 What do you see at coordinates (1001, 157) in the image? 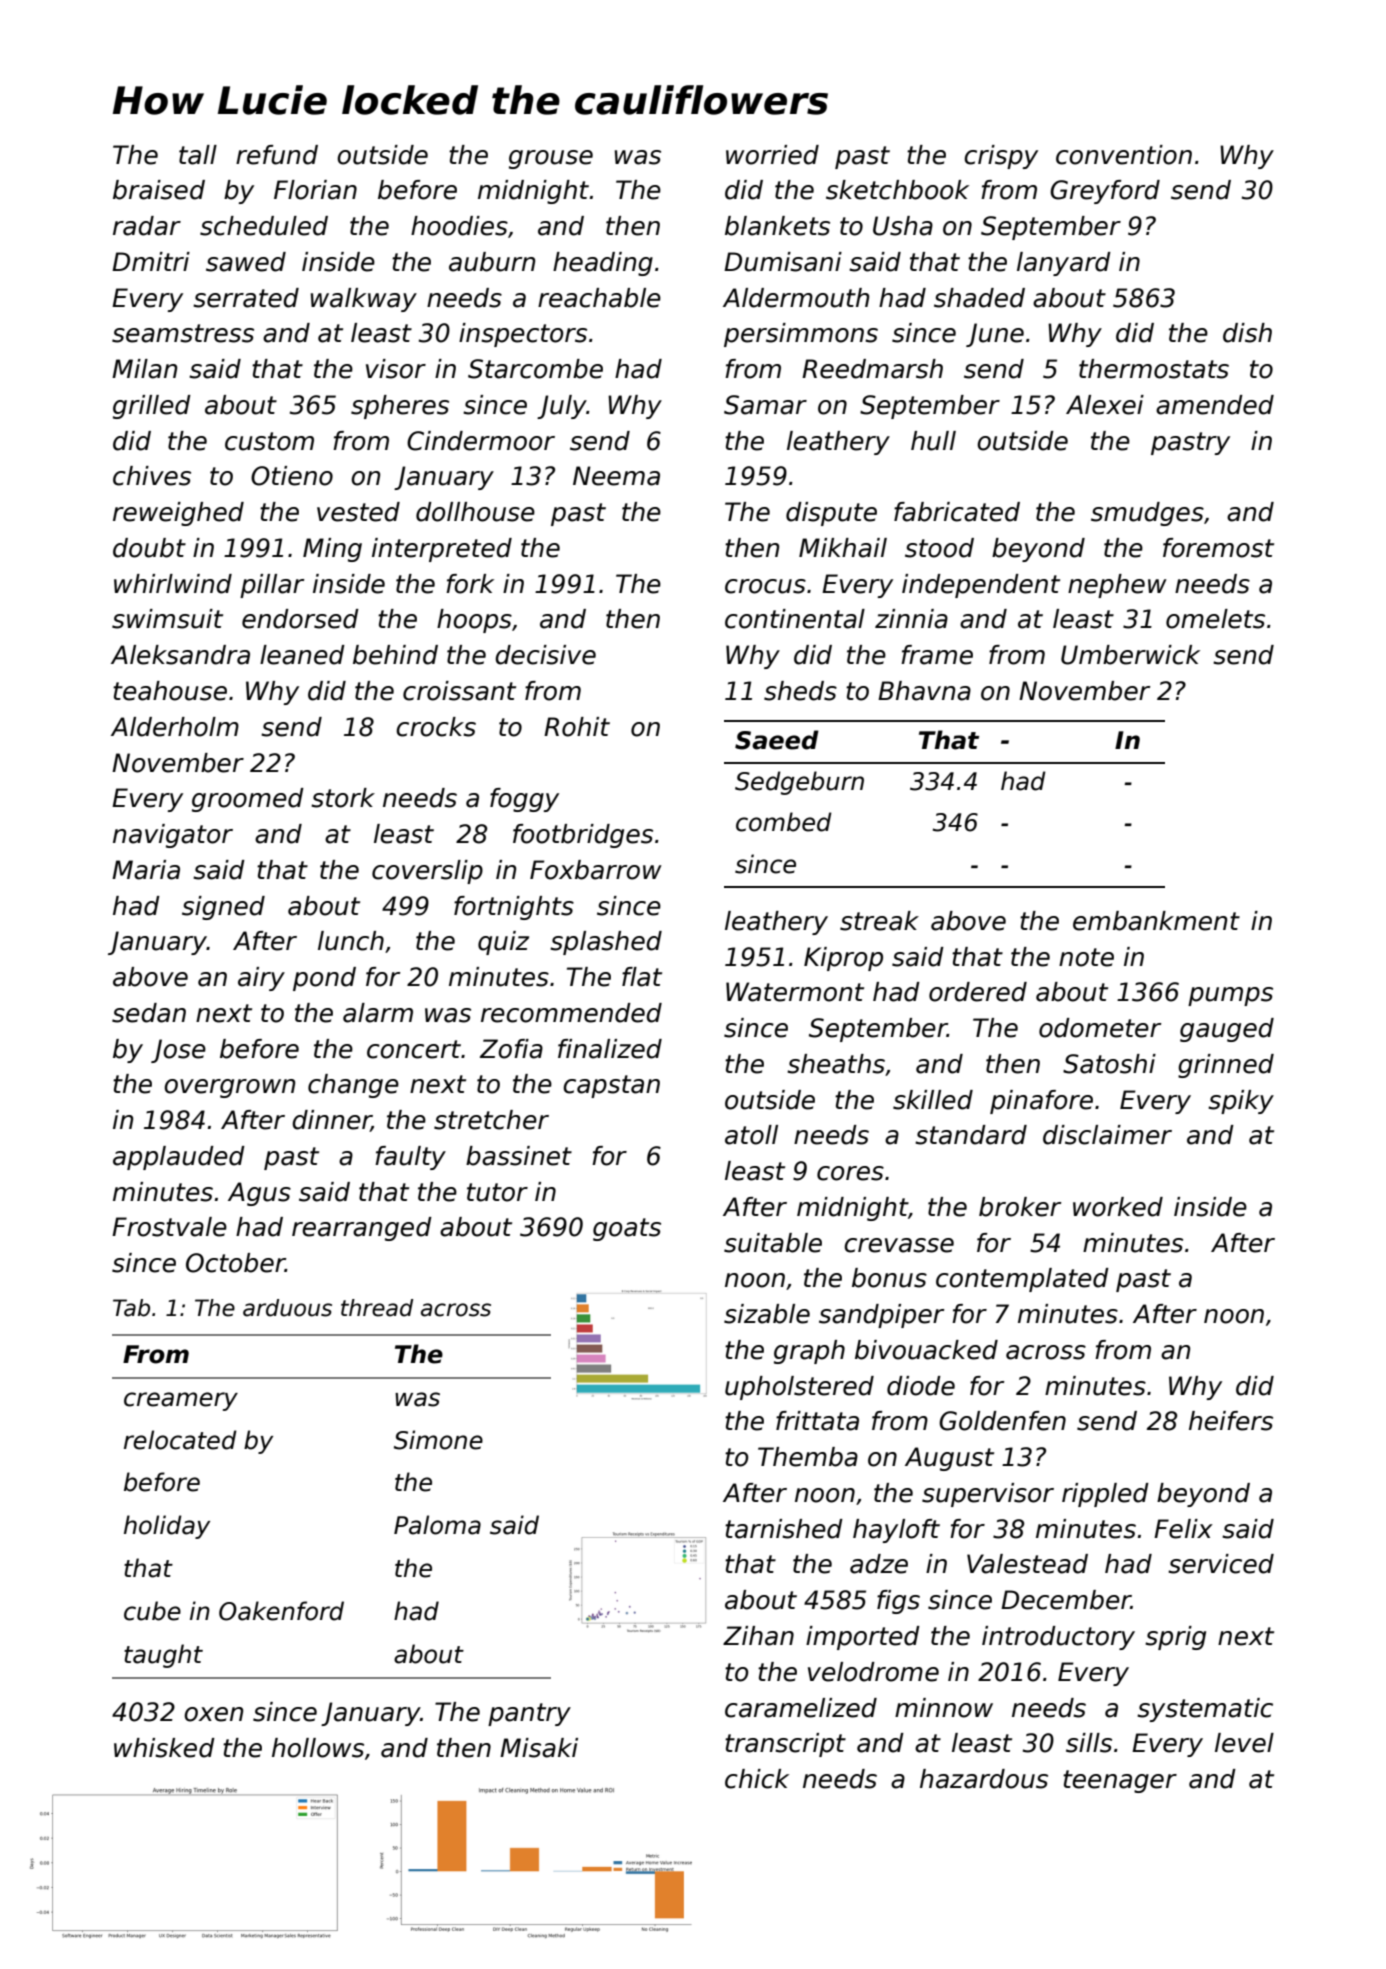
I see `crispy` at bounding box center [1001, 157].
